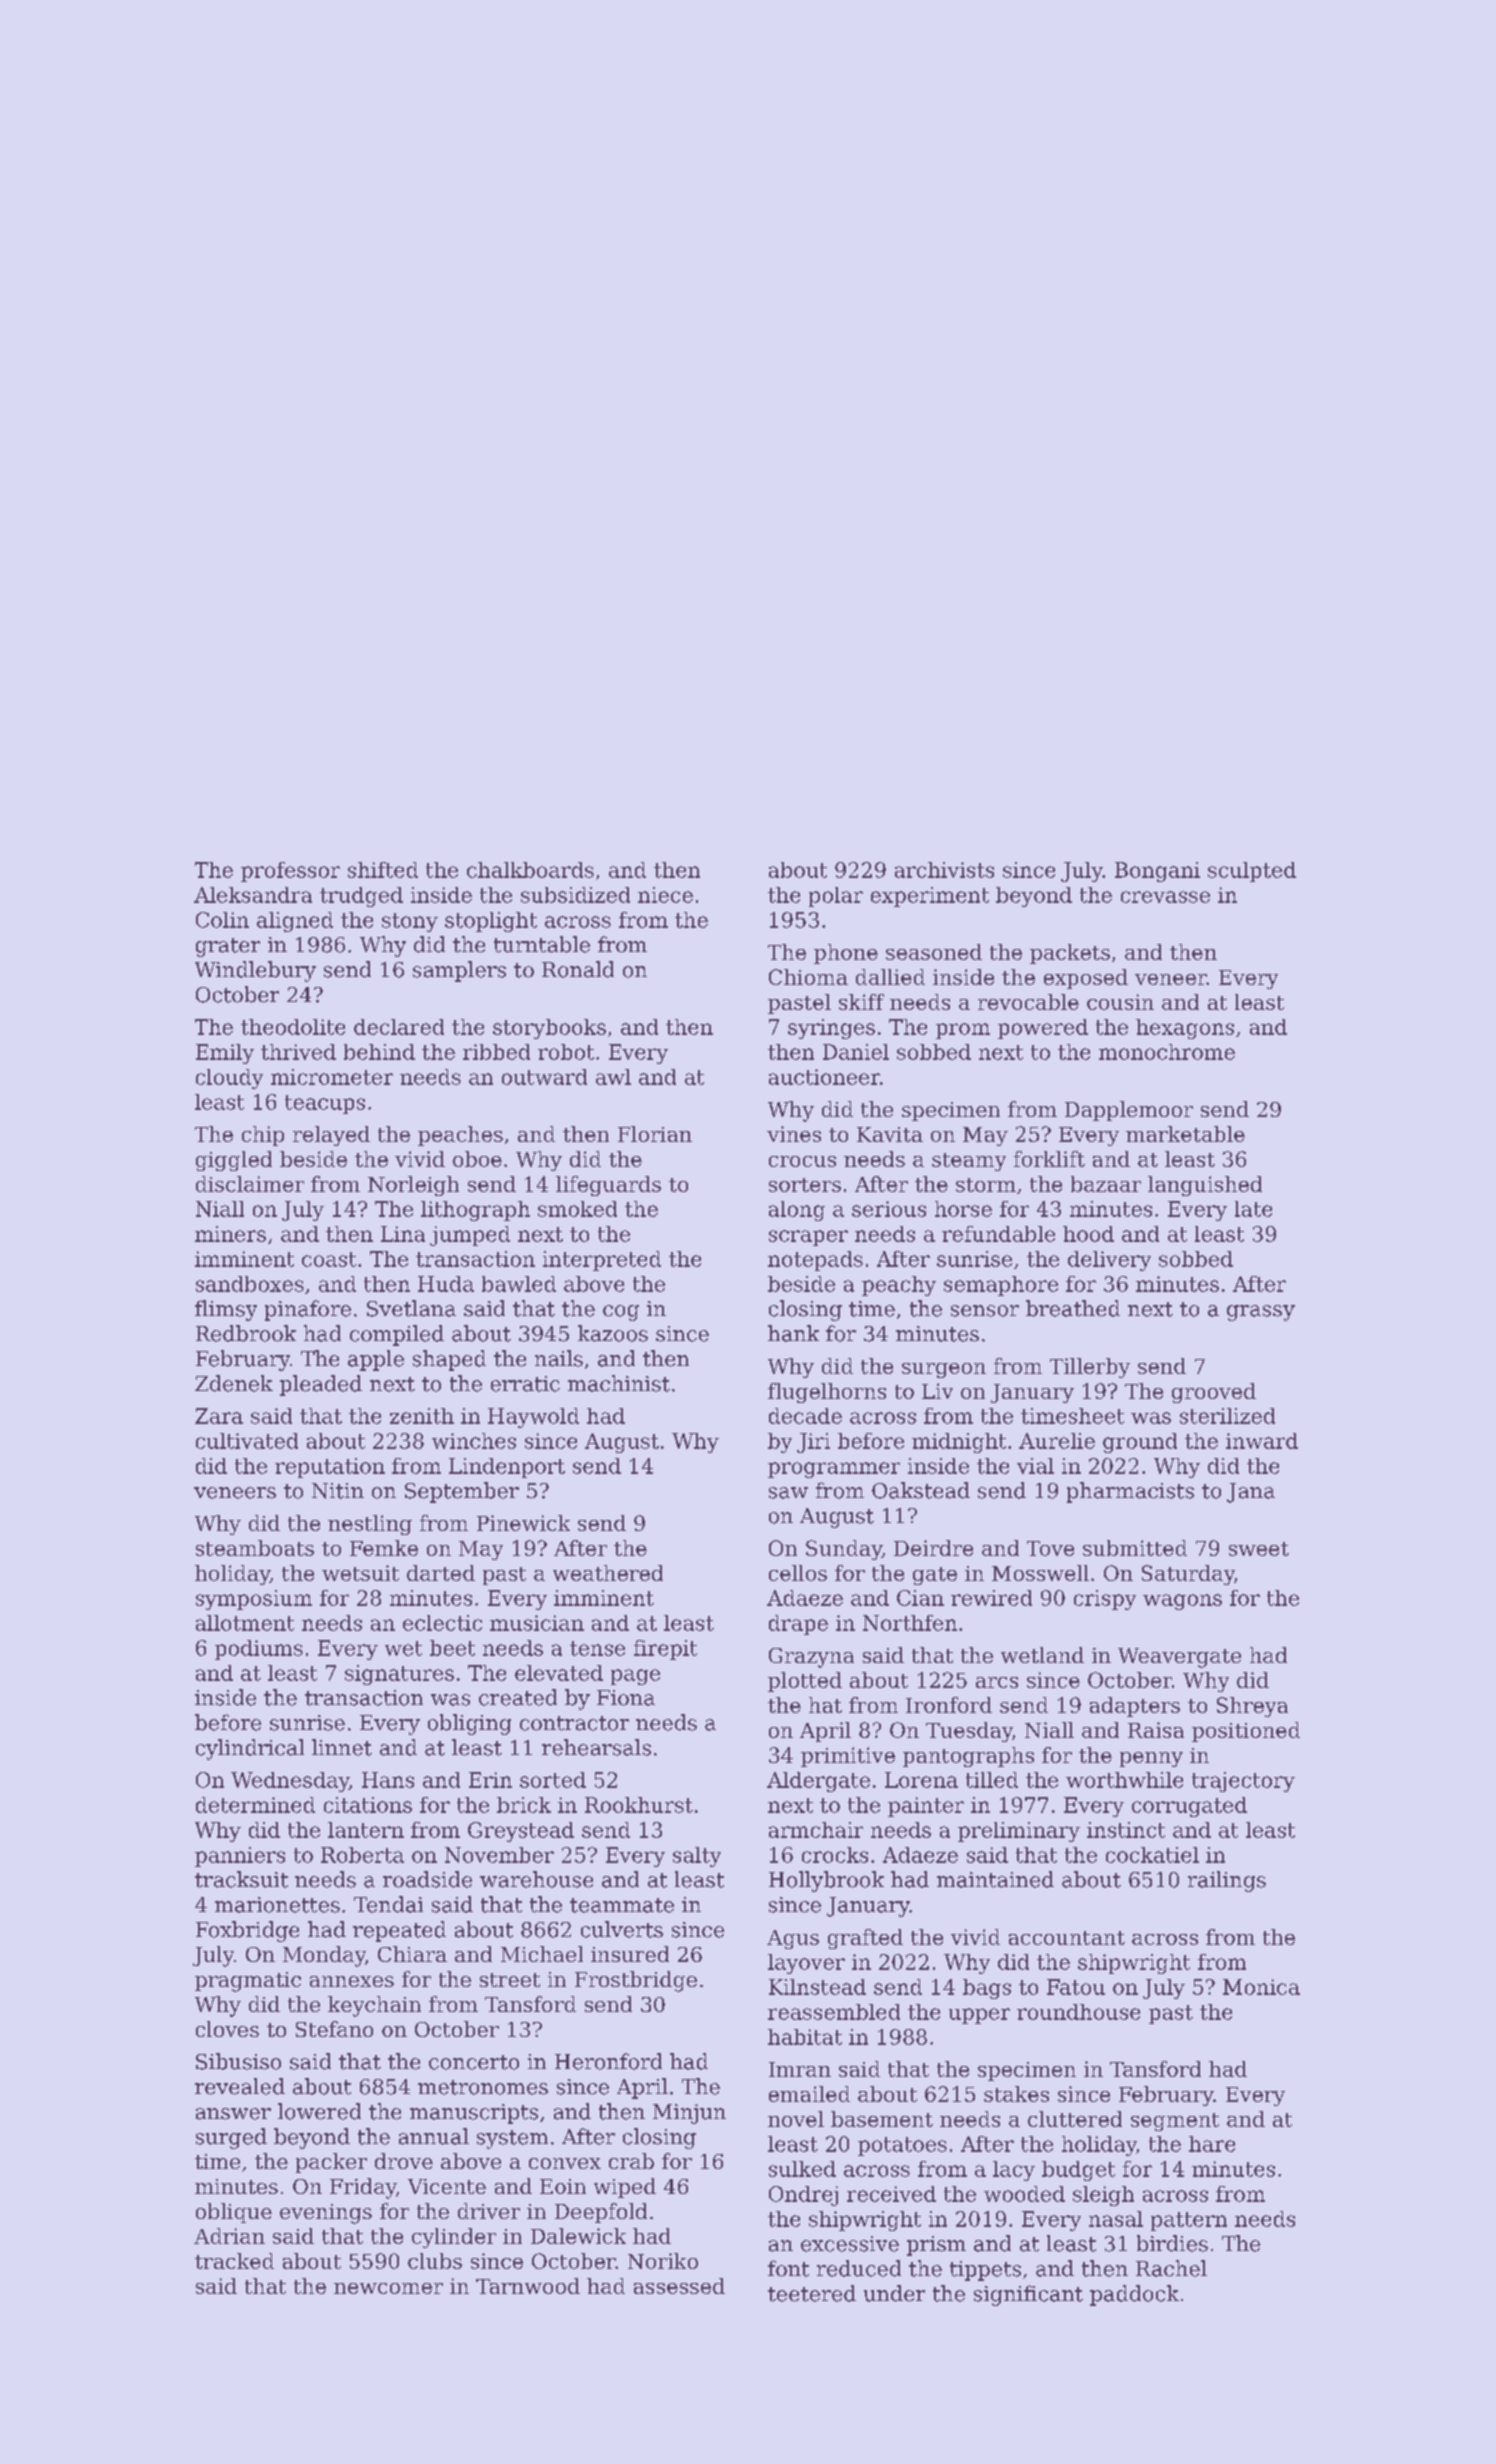 This screenshot has width=1496, height=2464. Describe the element at coordinates (246, 1333) in the screenshot. I see `Redbrook` at that location.
